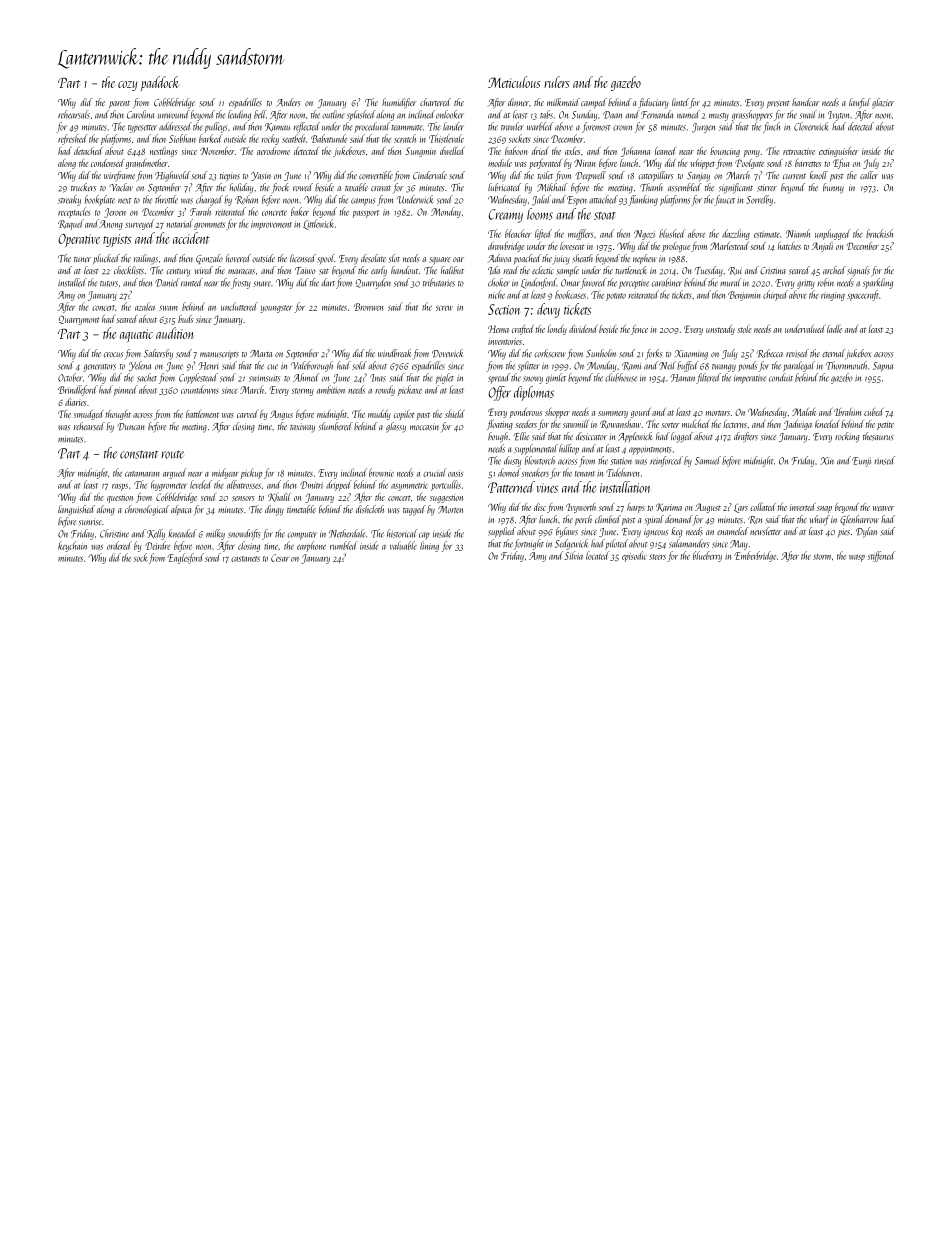 The width and height of the screenshot is (952, 1233). What do you see at coordinates (824, 509) in the screenshot?
I see `snap` at bounding box center [824, 509].
